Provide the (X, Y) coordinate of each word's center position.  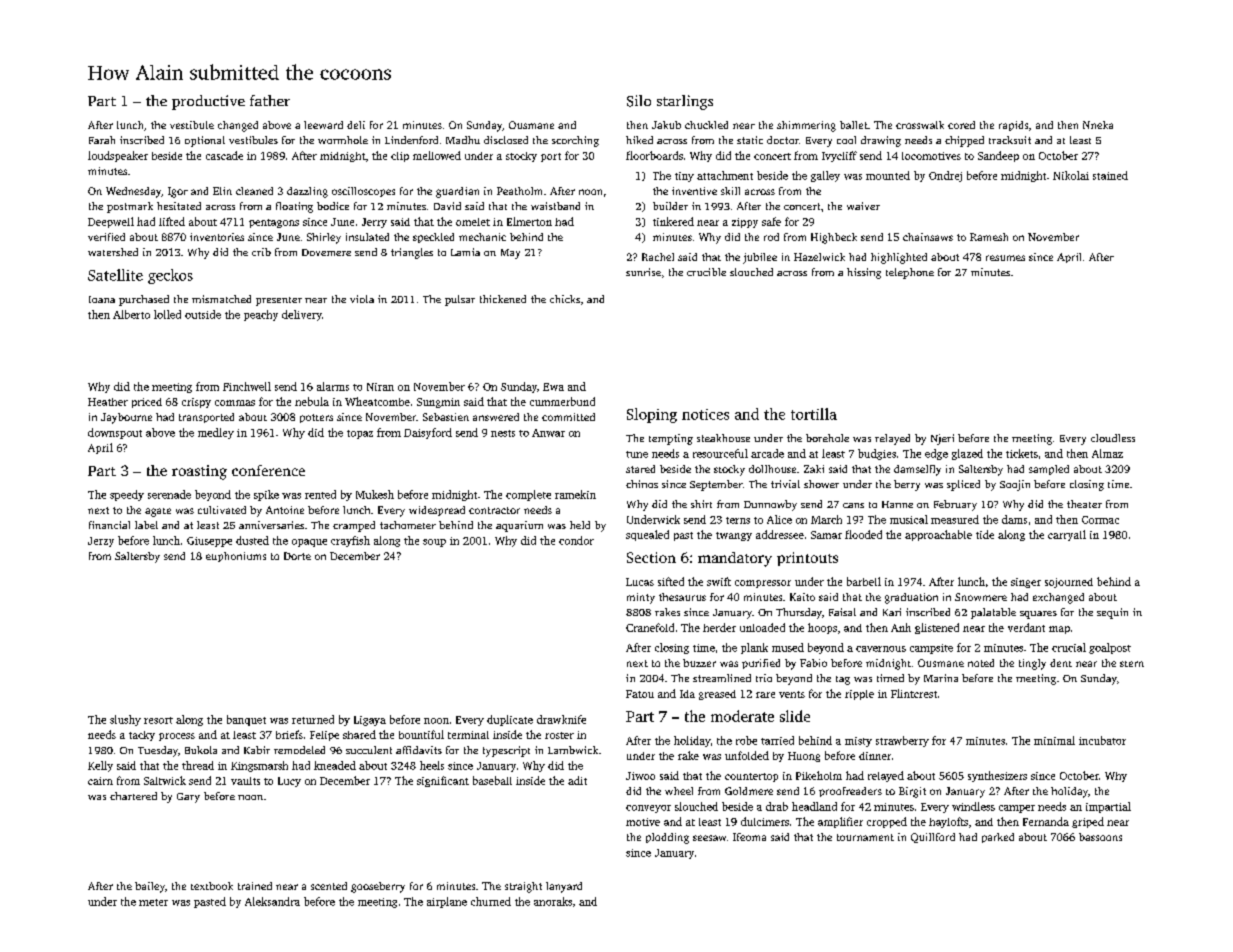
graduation (911, 598)
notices (705, 414)
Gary (188, 798)
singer (1026, 583)
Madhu (463, 140)
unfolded (747, 755)
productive (208, 102)
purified (761, 664)
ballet (854, 125)
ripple (859, 695)
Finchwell (247, 386)
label (146, 525)
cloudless (1113, 438)
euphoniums (236, 557)
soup (434, 543)
